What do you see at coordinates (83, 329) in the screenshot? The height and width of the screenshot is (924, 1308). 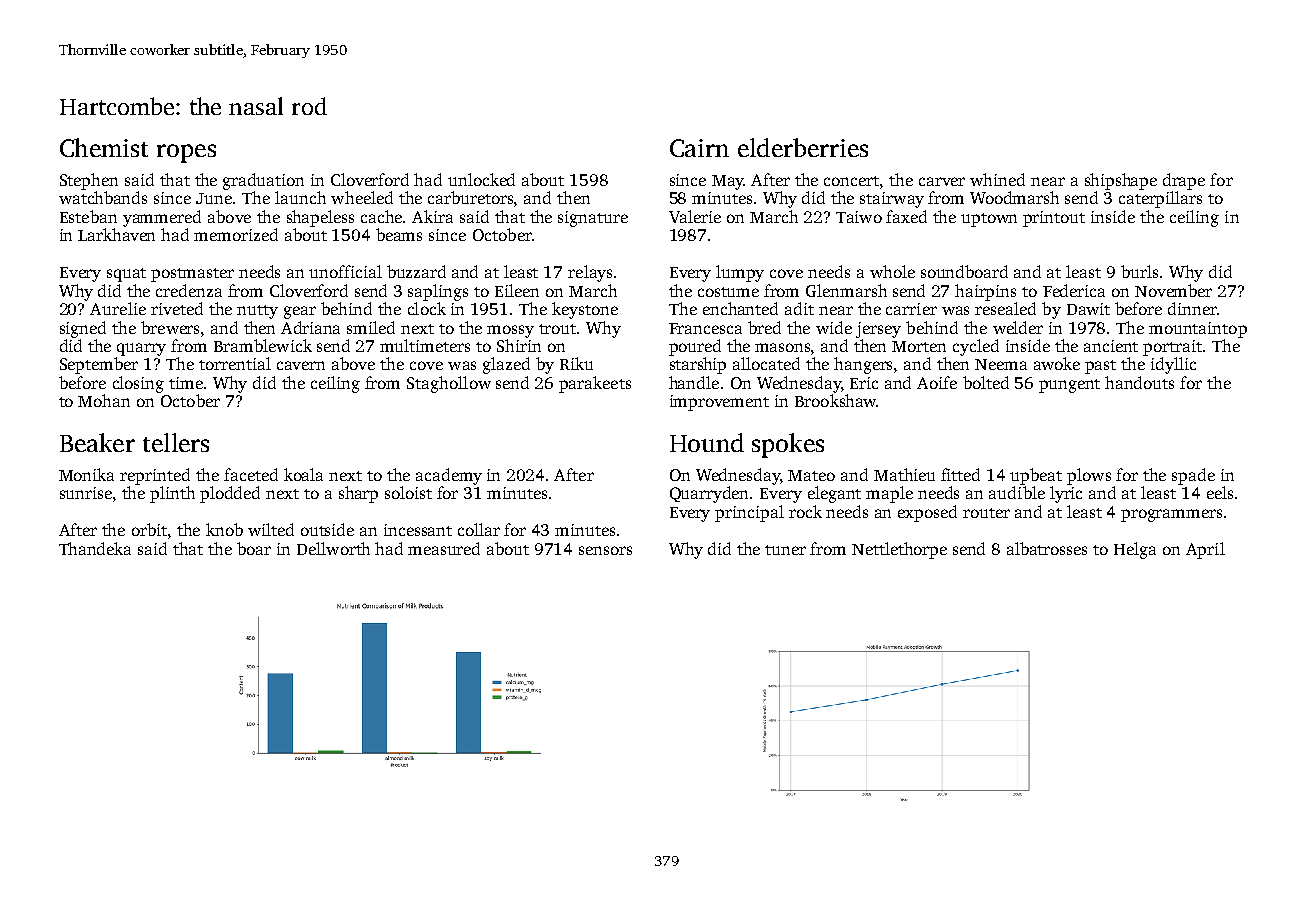 I see `signed` at bounding box center [83, 329].
